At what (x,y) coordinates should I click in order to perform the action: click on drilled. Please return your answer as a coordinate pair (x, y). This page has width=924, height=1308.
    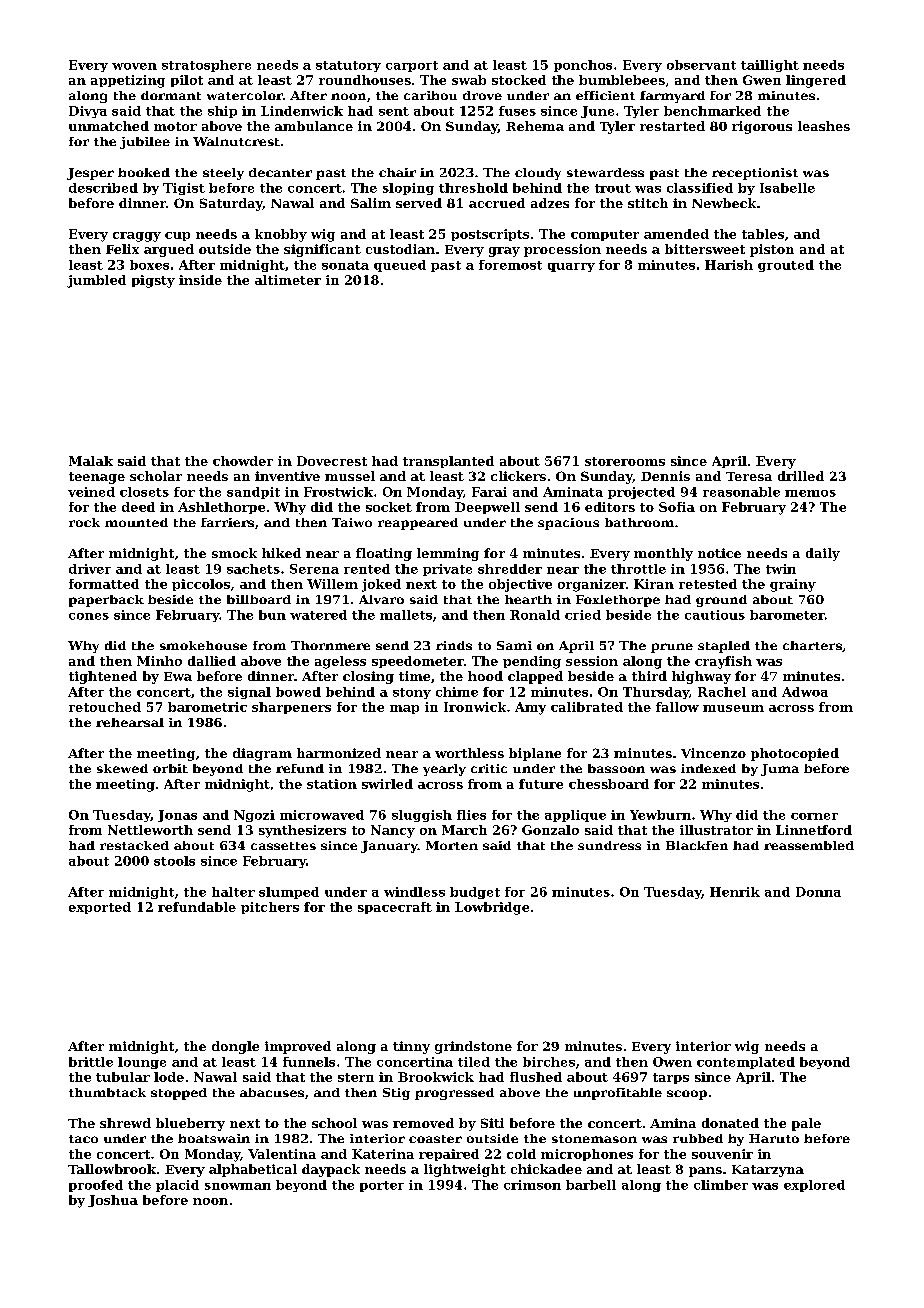
    Looking at the image, I should click on (801, 476).
